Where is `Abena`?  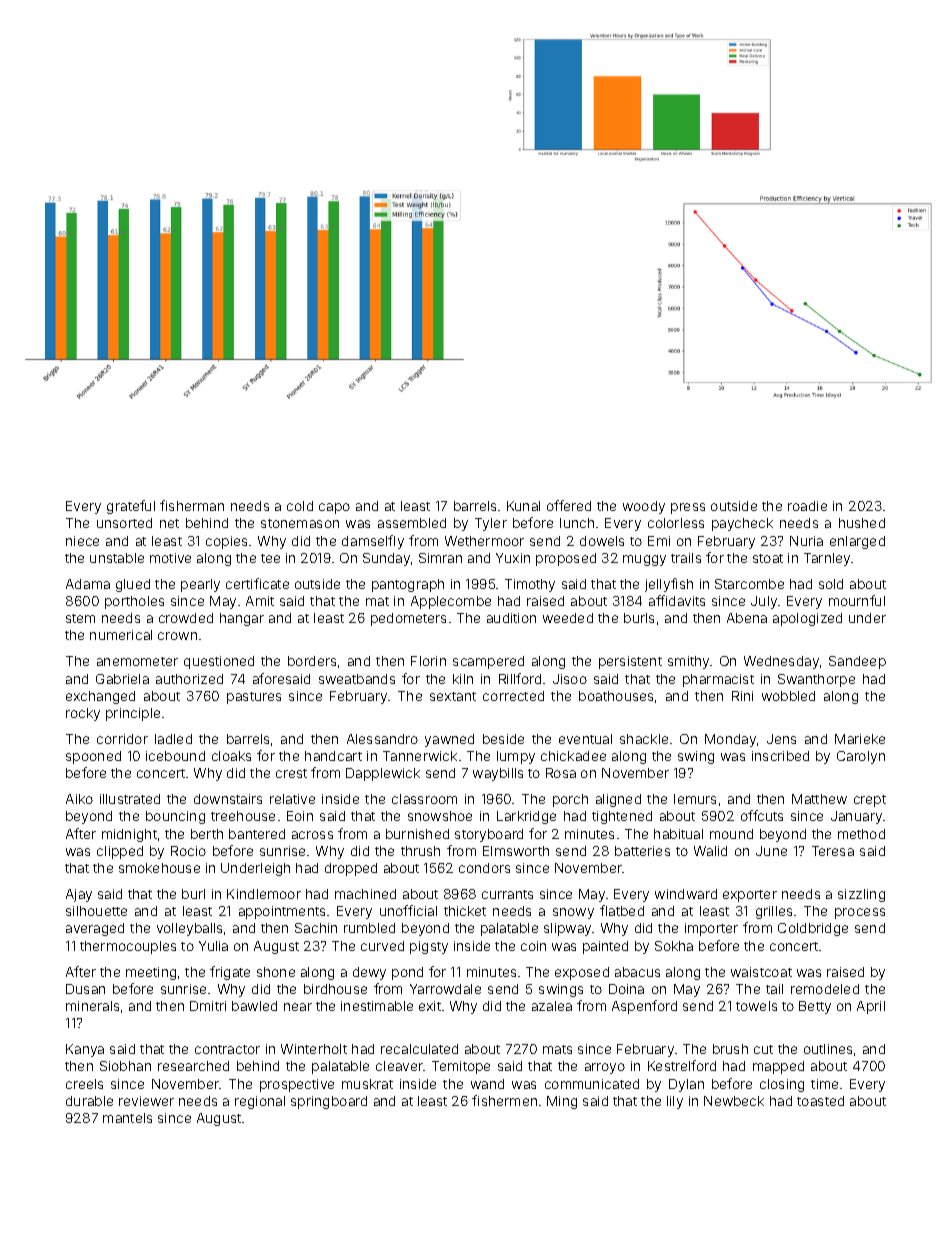
Abena is located at coordinates (747, 618).
